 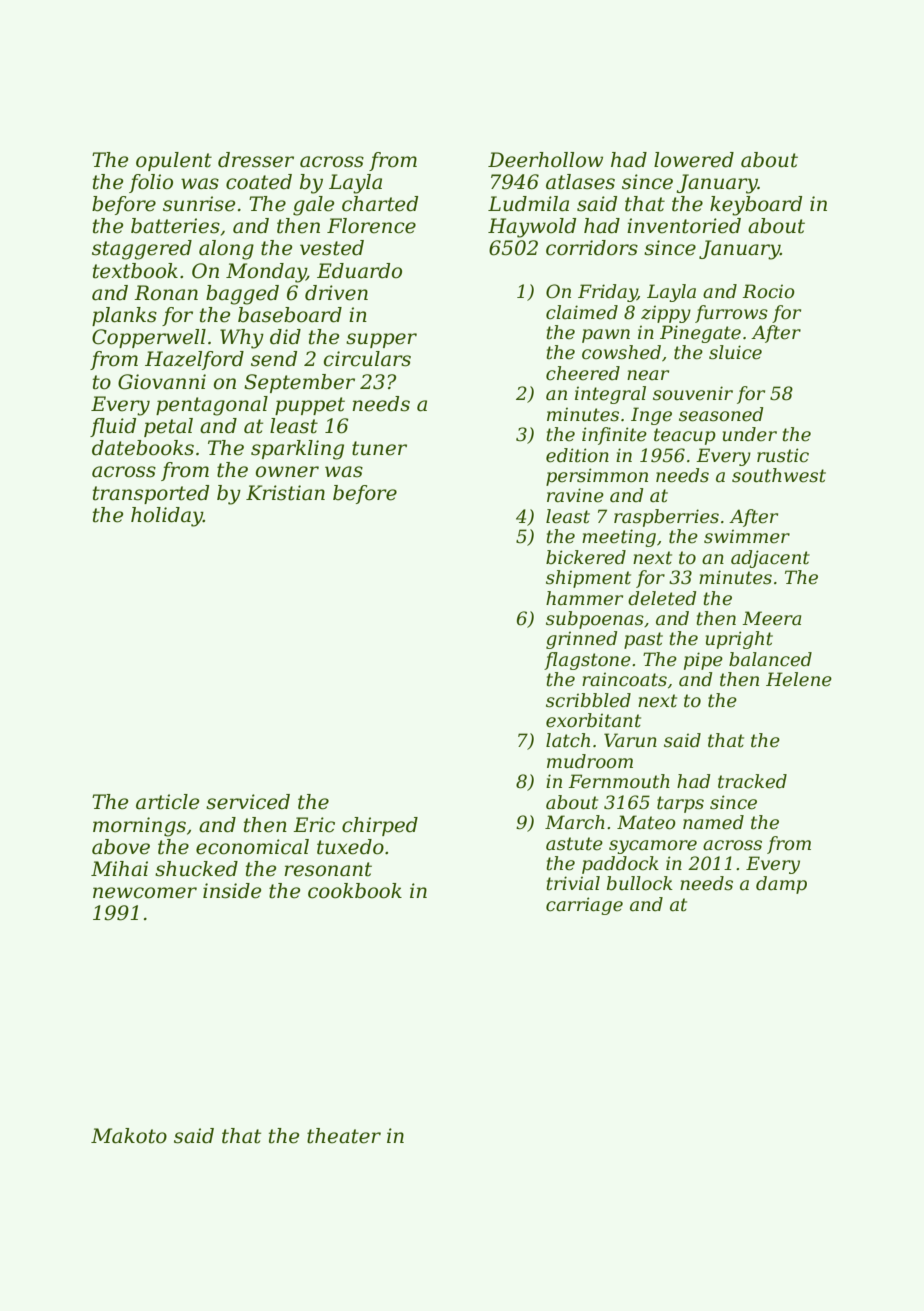 I want to click on rustic, so click(x=783, y=455).
